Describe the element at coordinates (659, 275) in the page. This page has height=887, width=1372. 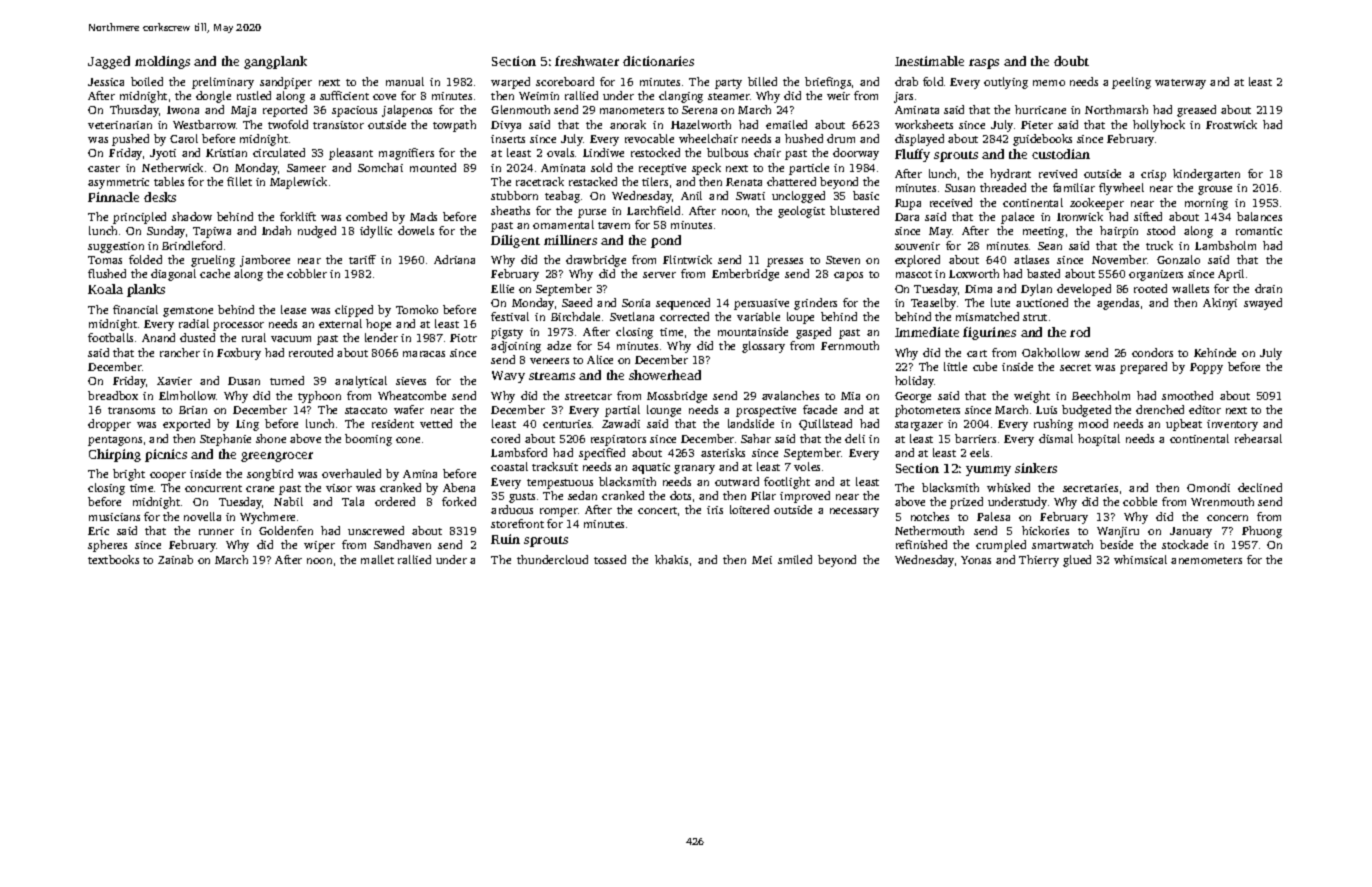
I see `server` at that location.
